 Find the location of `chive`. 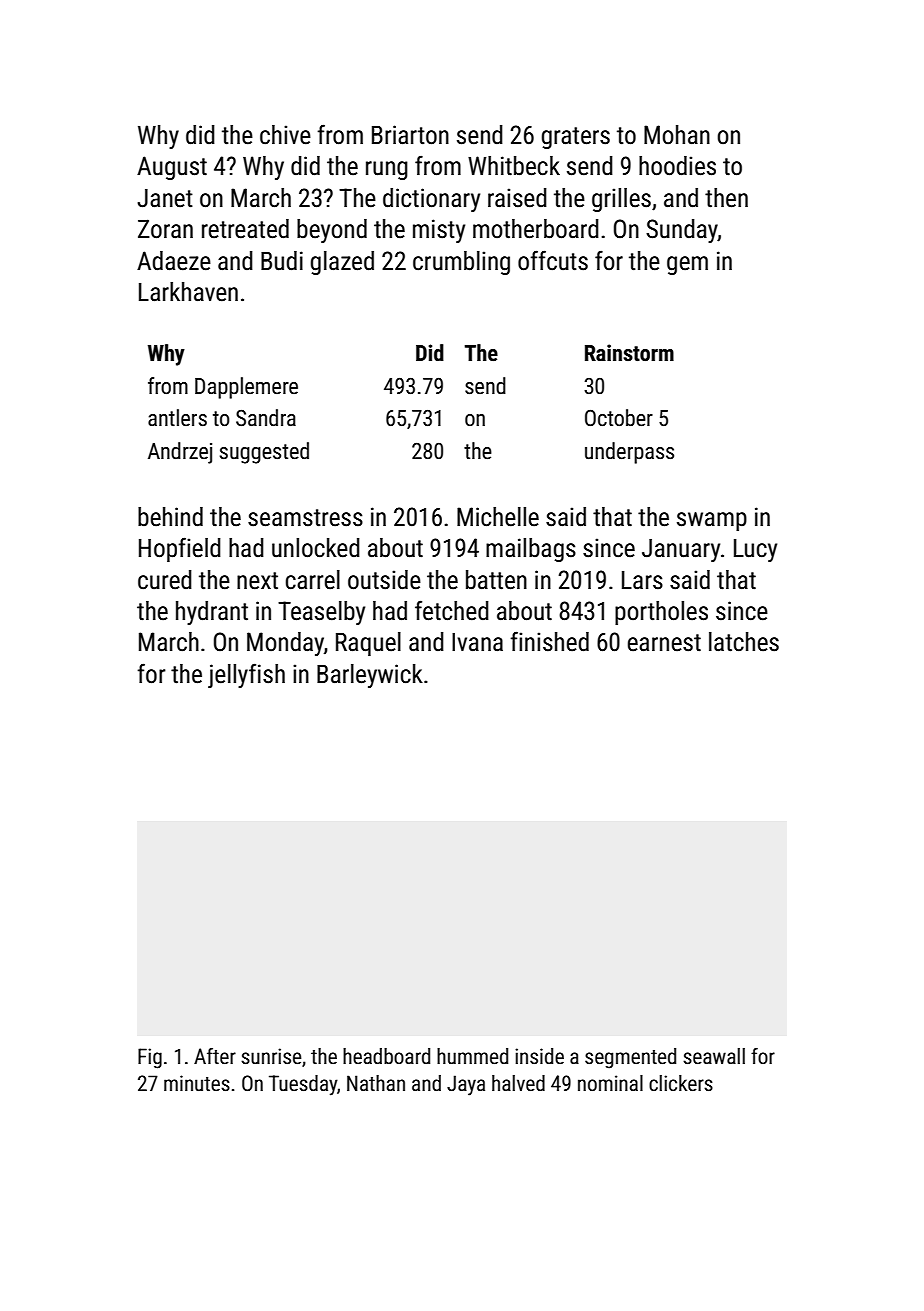

chive is located at coordinates (285, 135).
